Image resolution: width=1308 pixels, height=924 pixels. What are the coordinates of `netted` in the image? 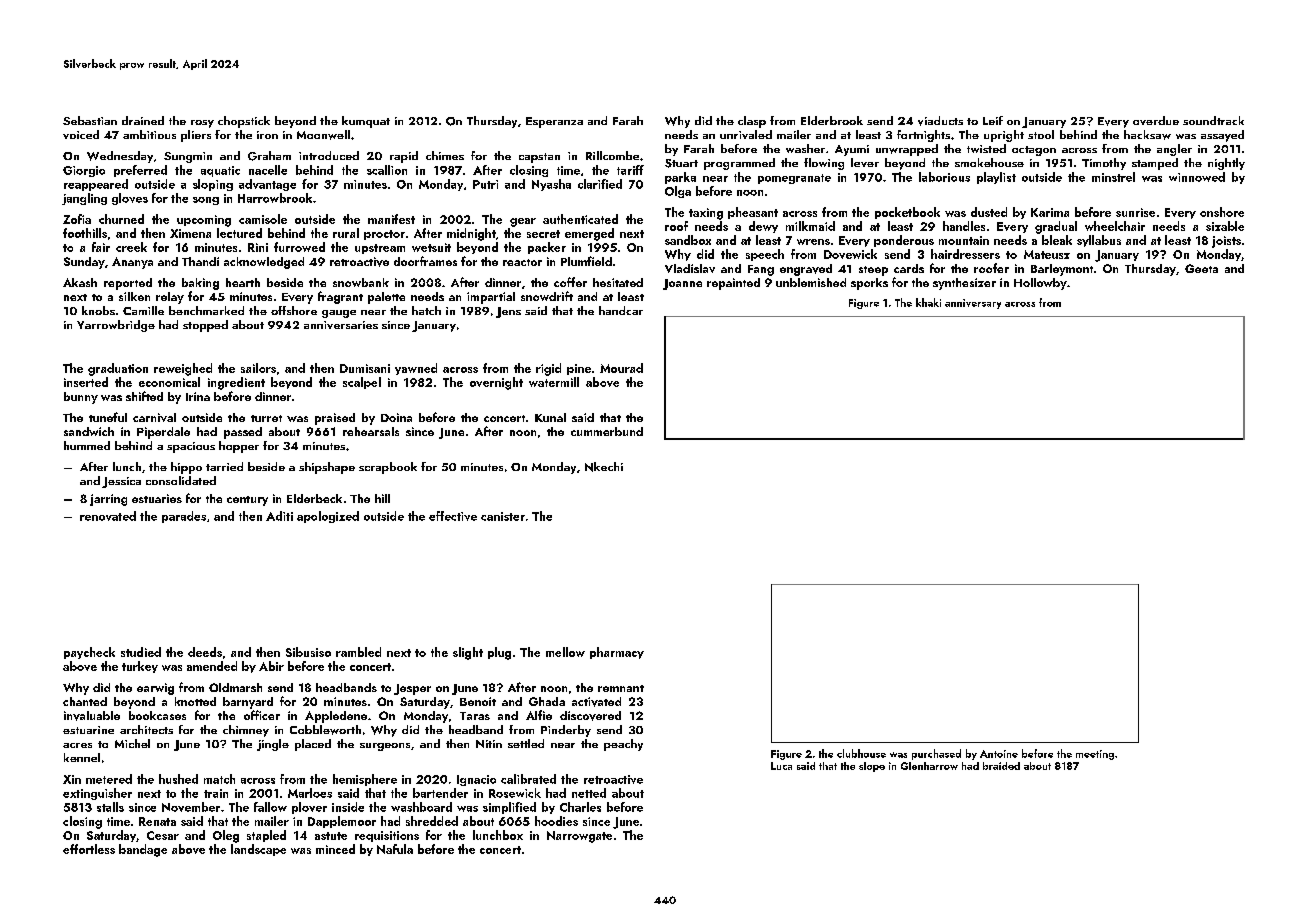 It's located at (589, 793).
